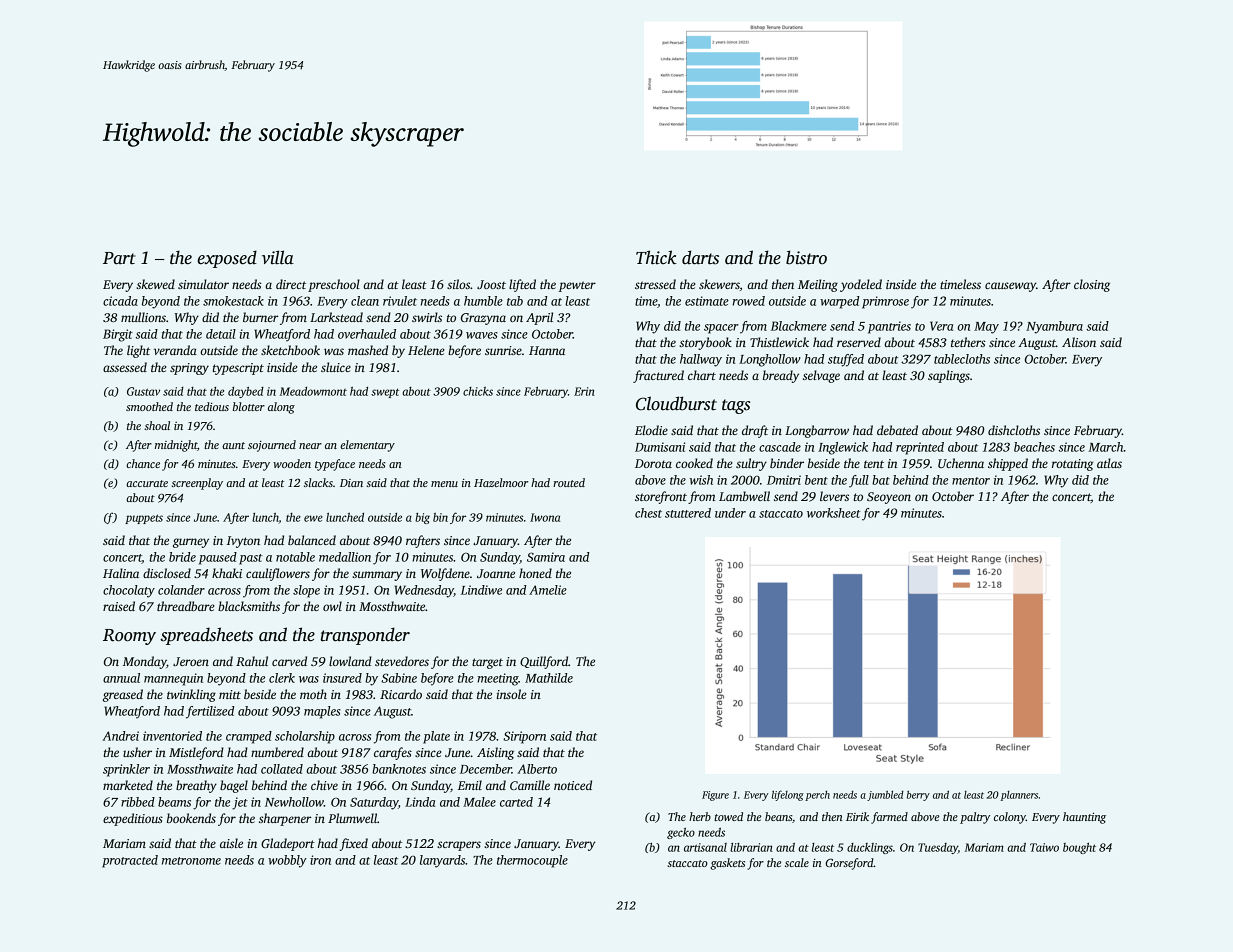 This page has height=952, width=1233. I want to click on wobbly, so click(287, 861).
